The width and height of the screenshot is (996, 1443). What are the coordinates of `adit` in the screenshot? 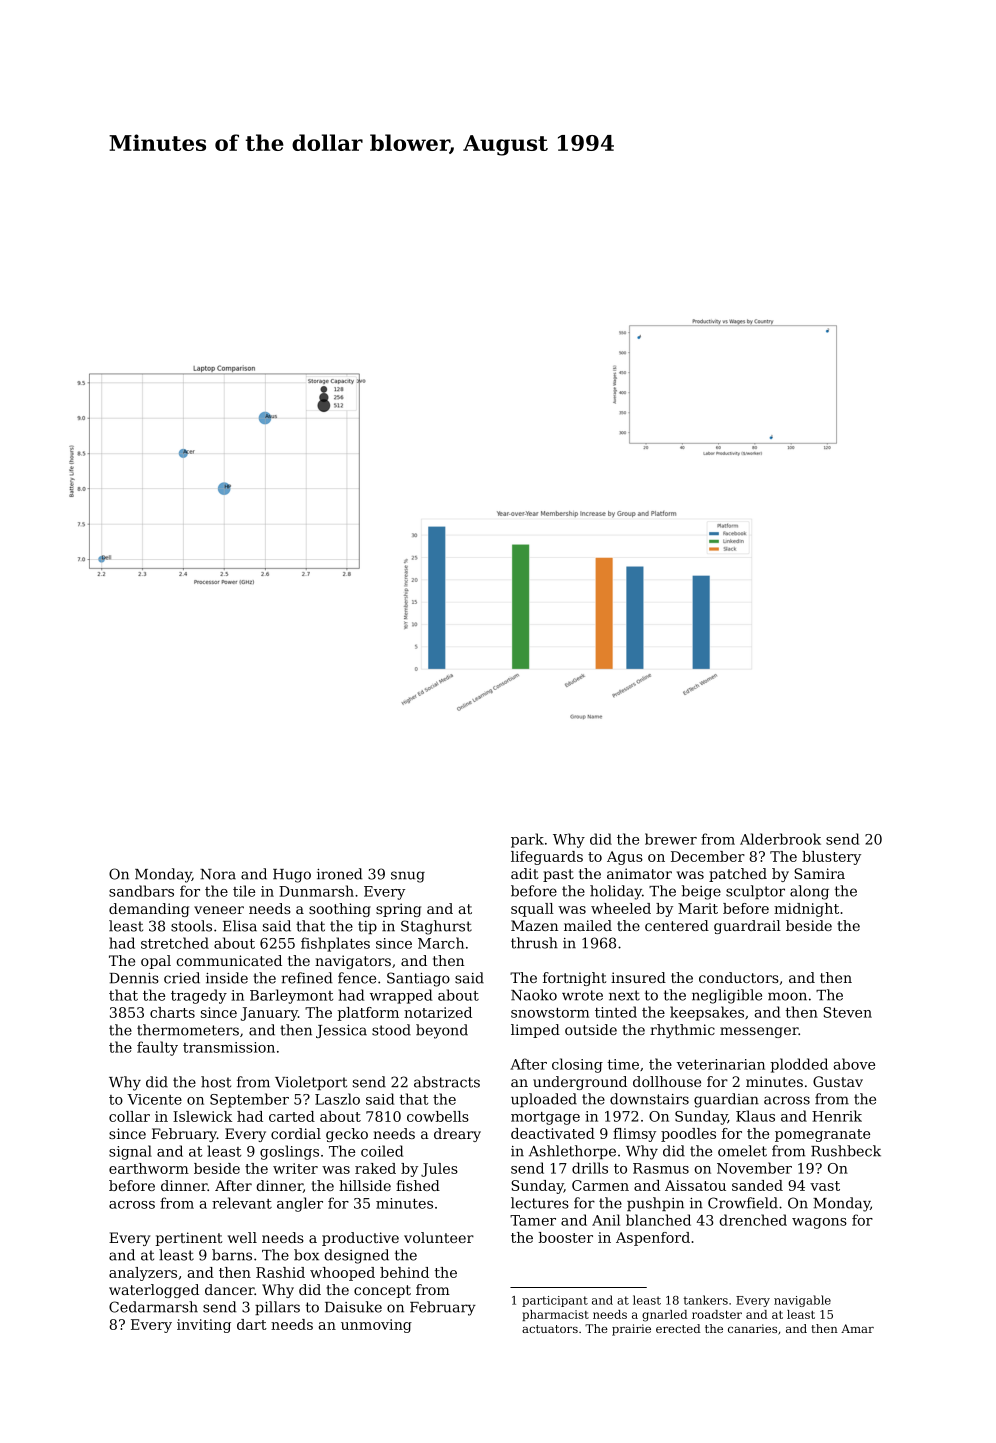 It's located at (525, 873).
